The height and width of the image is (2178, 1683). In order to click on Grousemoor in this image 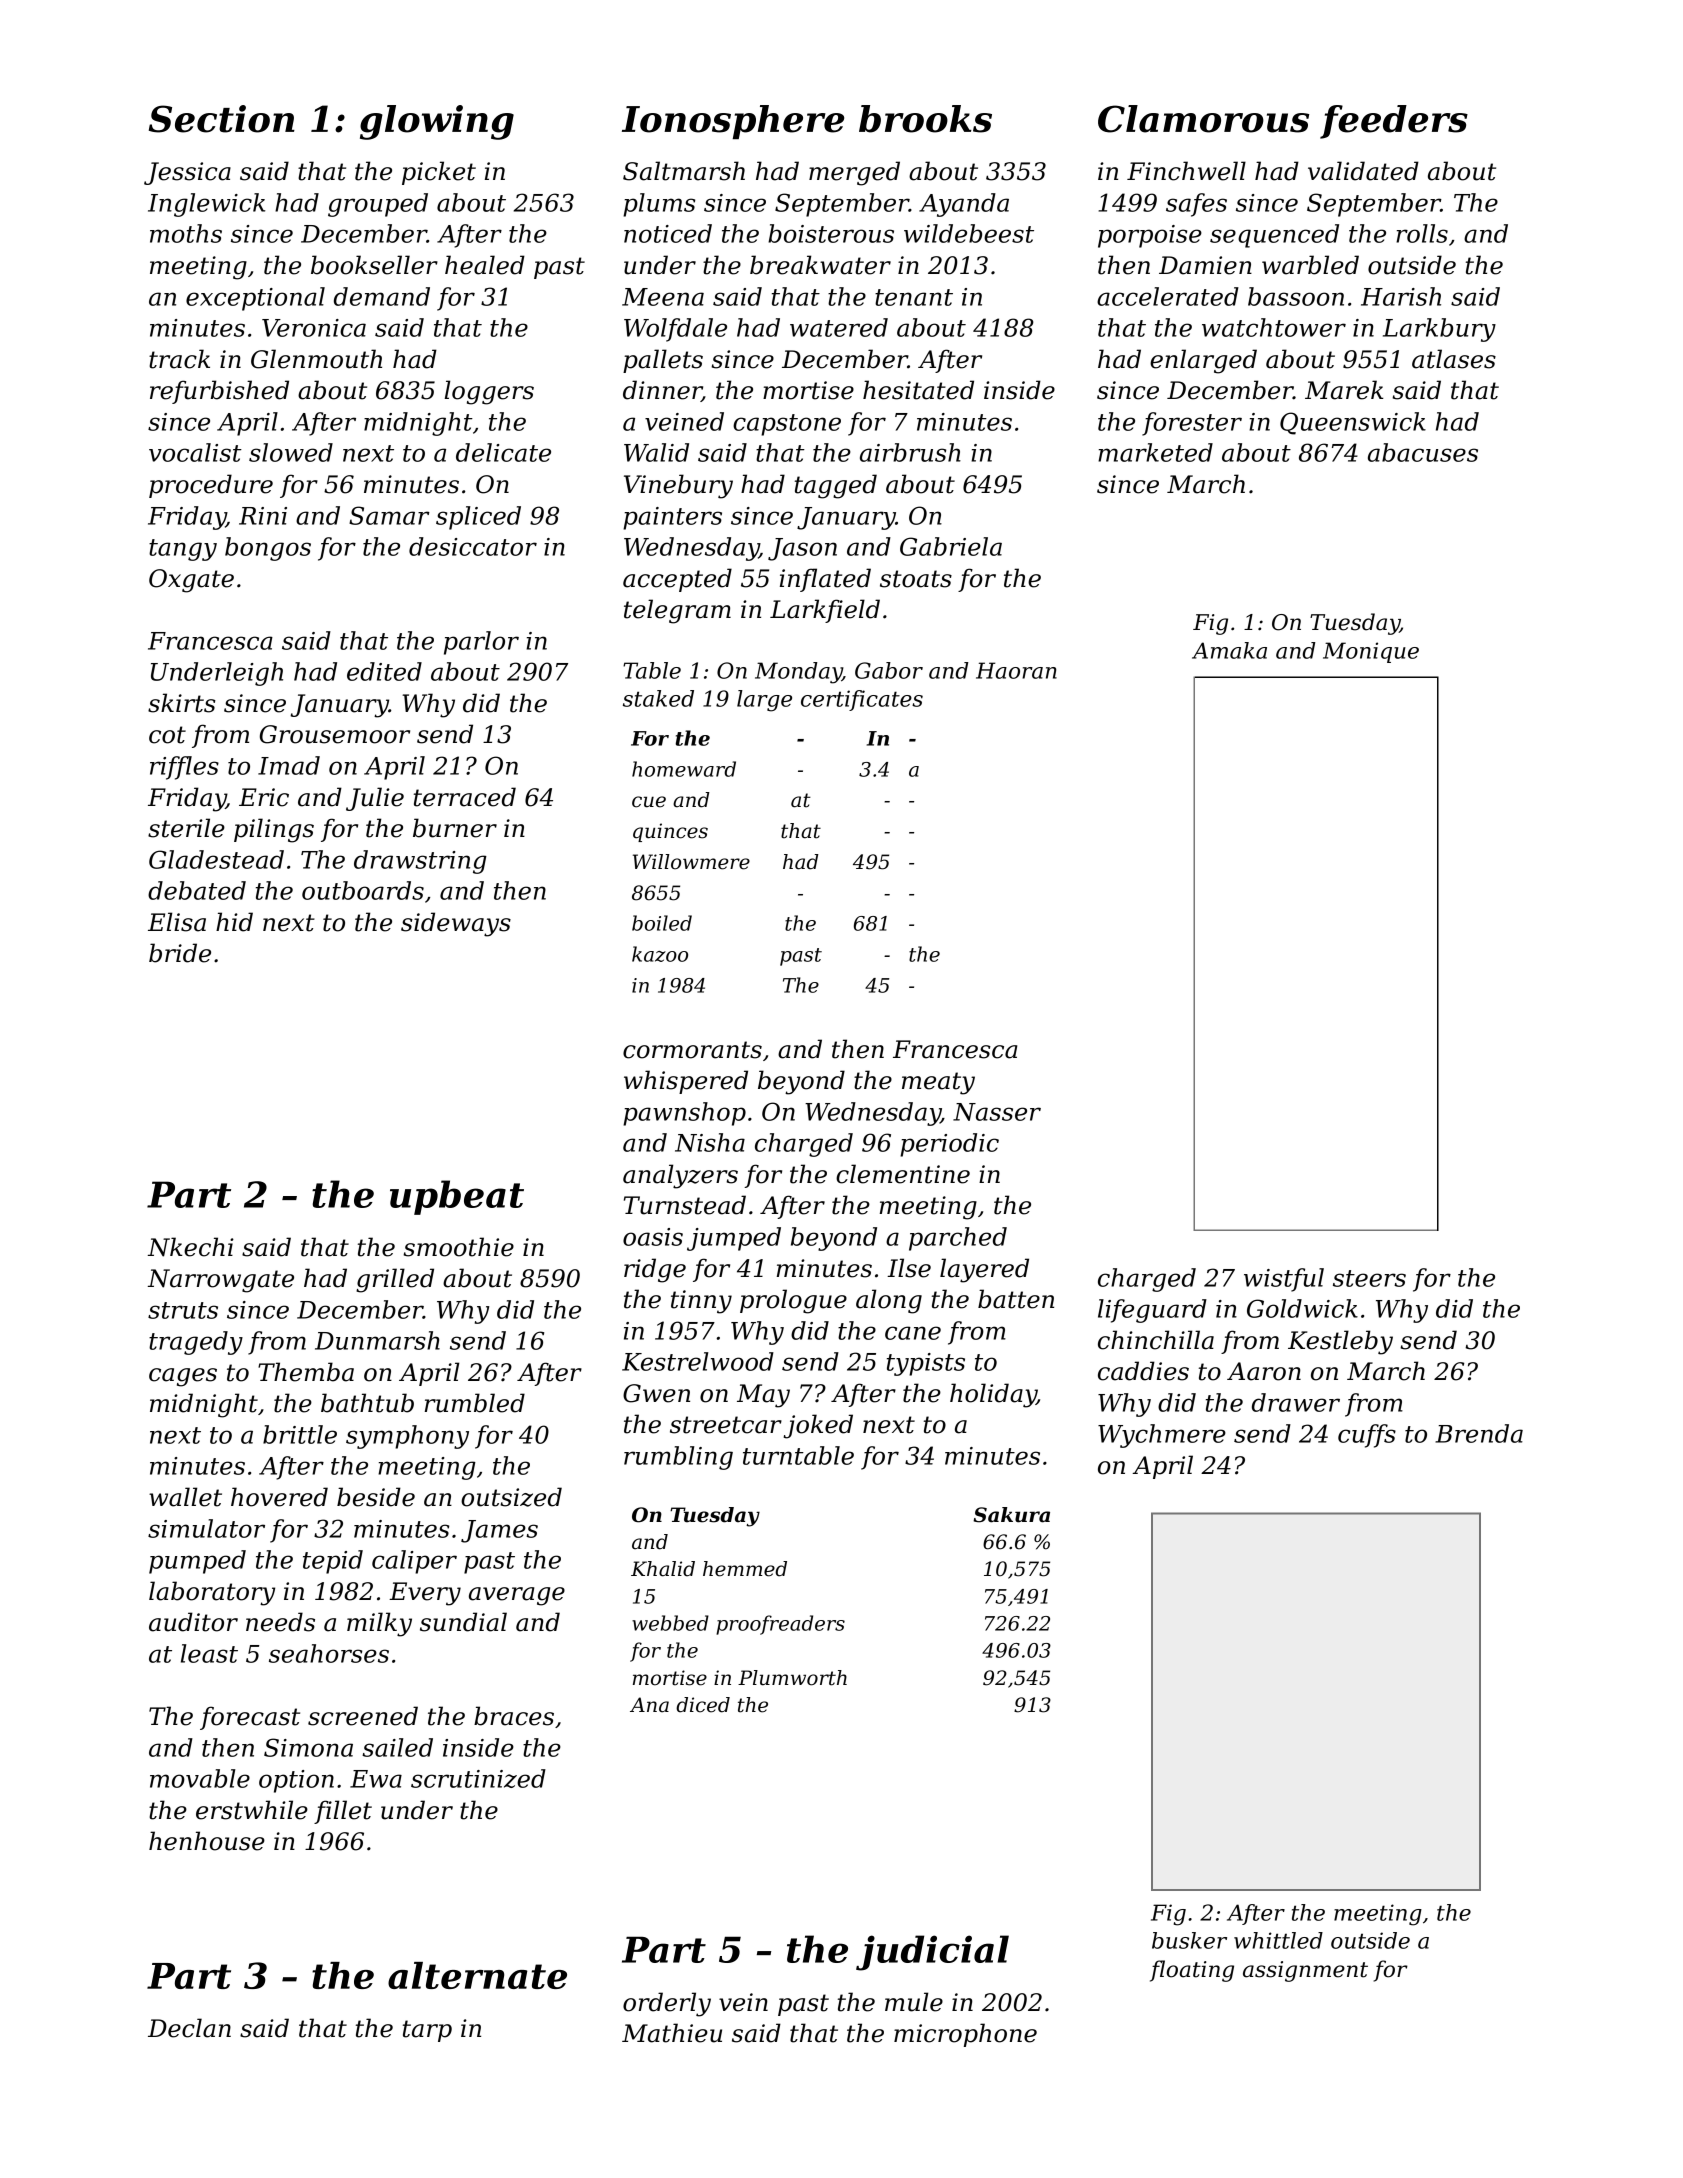, I will do `click(335, 734)`.
